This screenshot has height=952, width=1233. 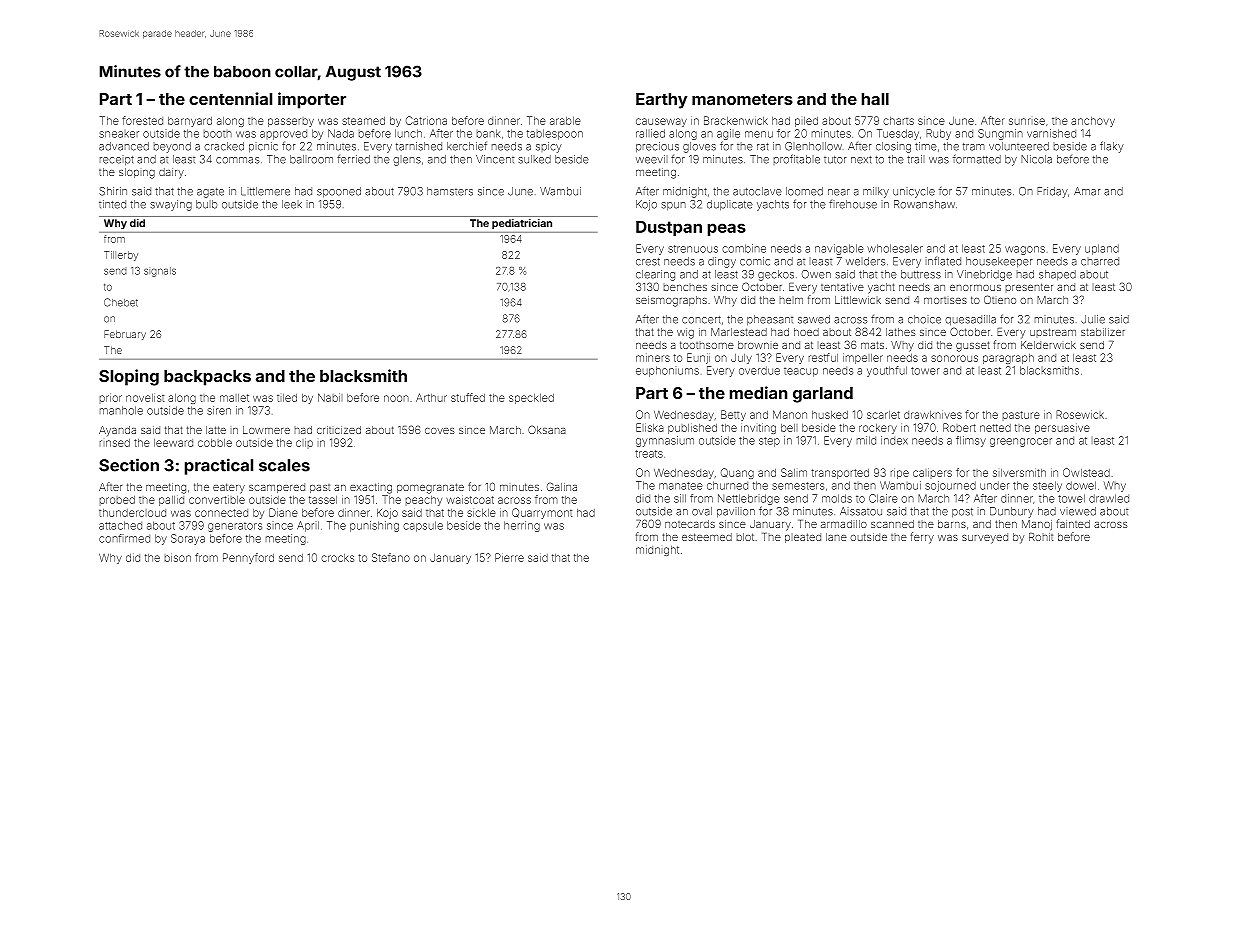 What do you see at coordinates (229, 488) in the screenshot?
I see `eatery` at bounding box center [229, 488].
